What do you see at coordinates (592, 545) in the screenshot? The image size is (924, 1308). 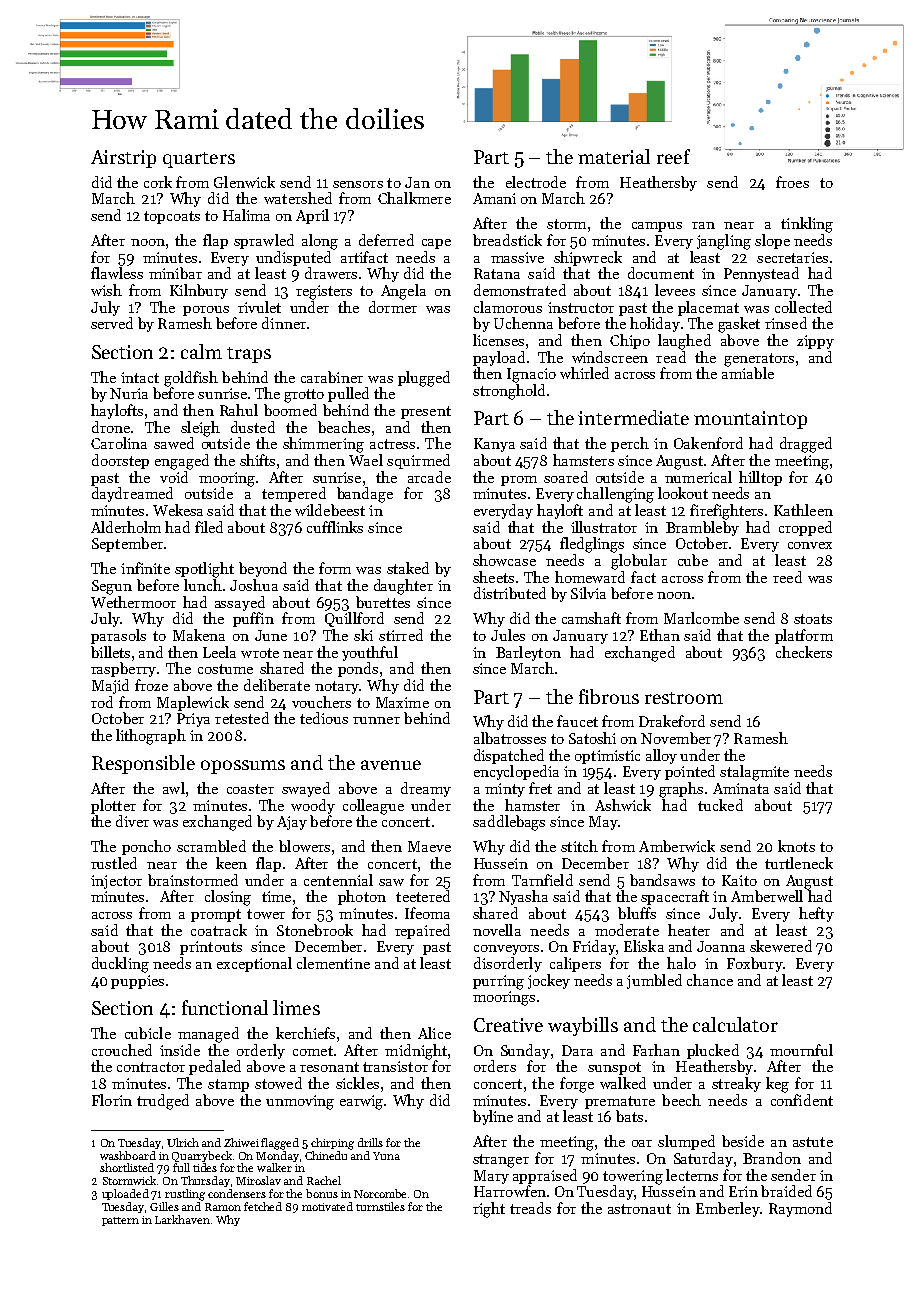 I see `fledglings` at bounding box center [592, 545].
